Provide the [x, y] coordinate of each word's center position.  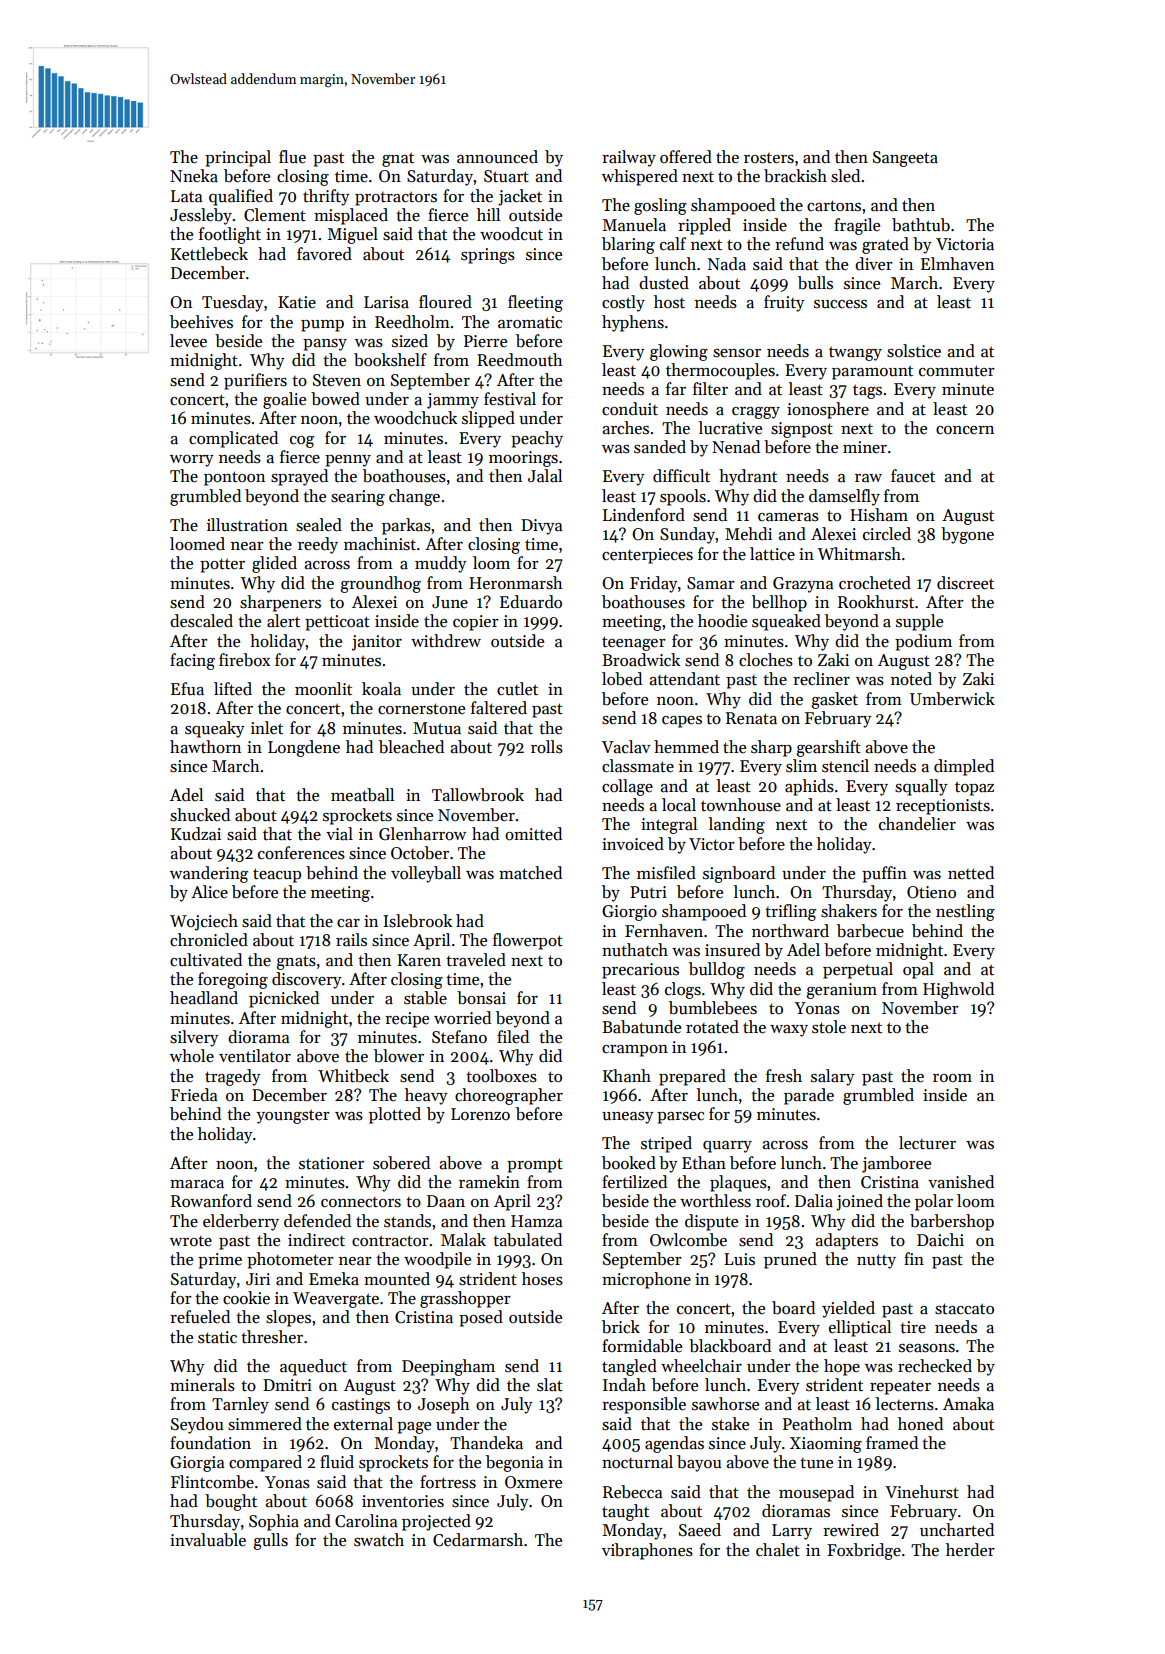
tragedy [233, 1077]
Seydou [197, 1425]
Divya [541, 527]
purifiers [255, 381]
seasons [927, 1348]
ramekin [489, 1182]
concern [965, 430]
